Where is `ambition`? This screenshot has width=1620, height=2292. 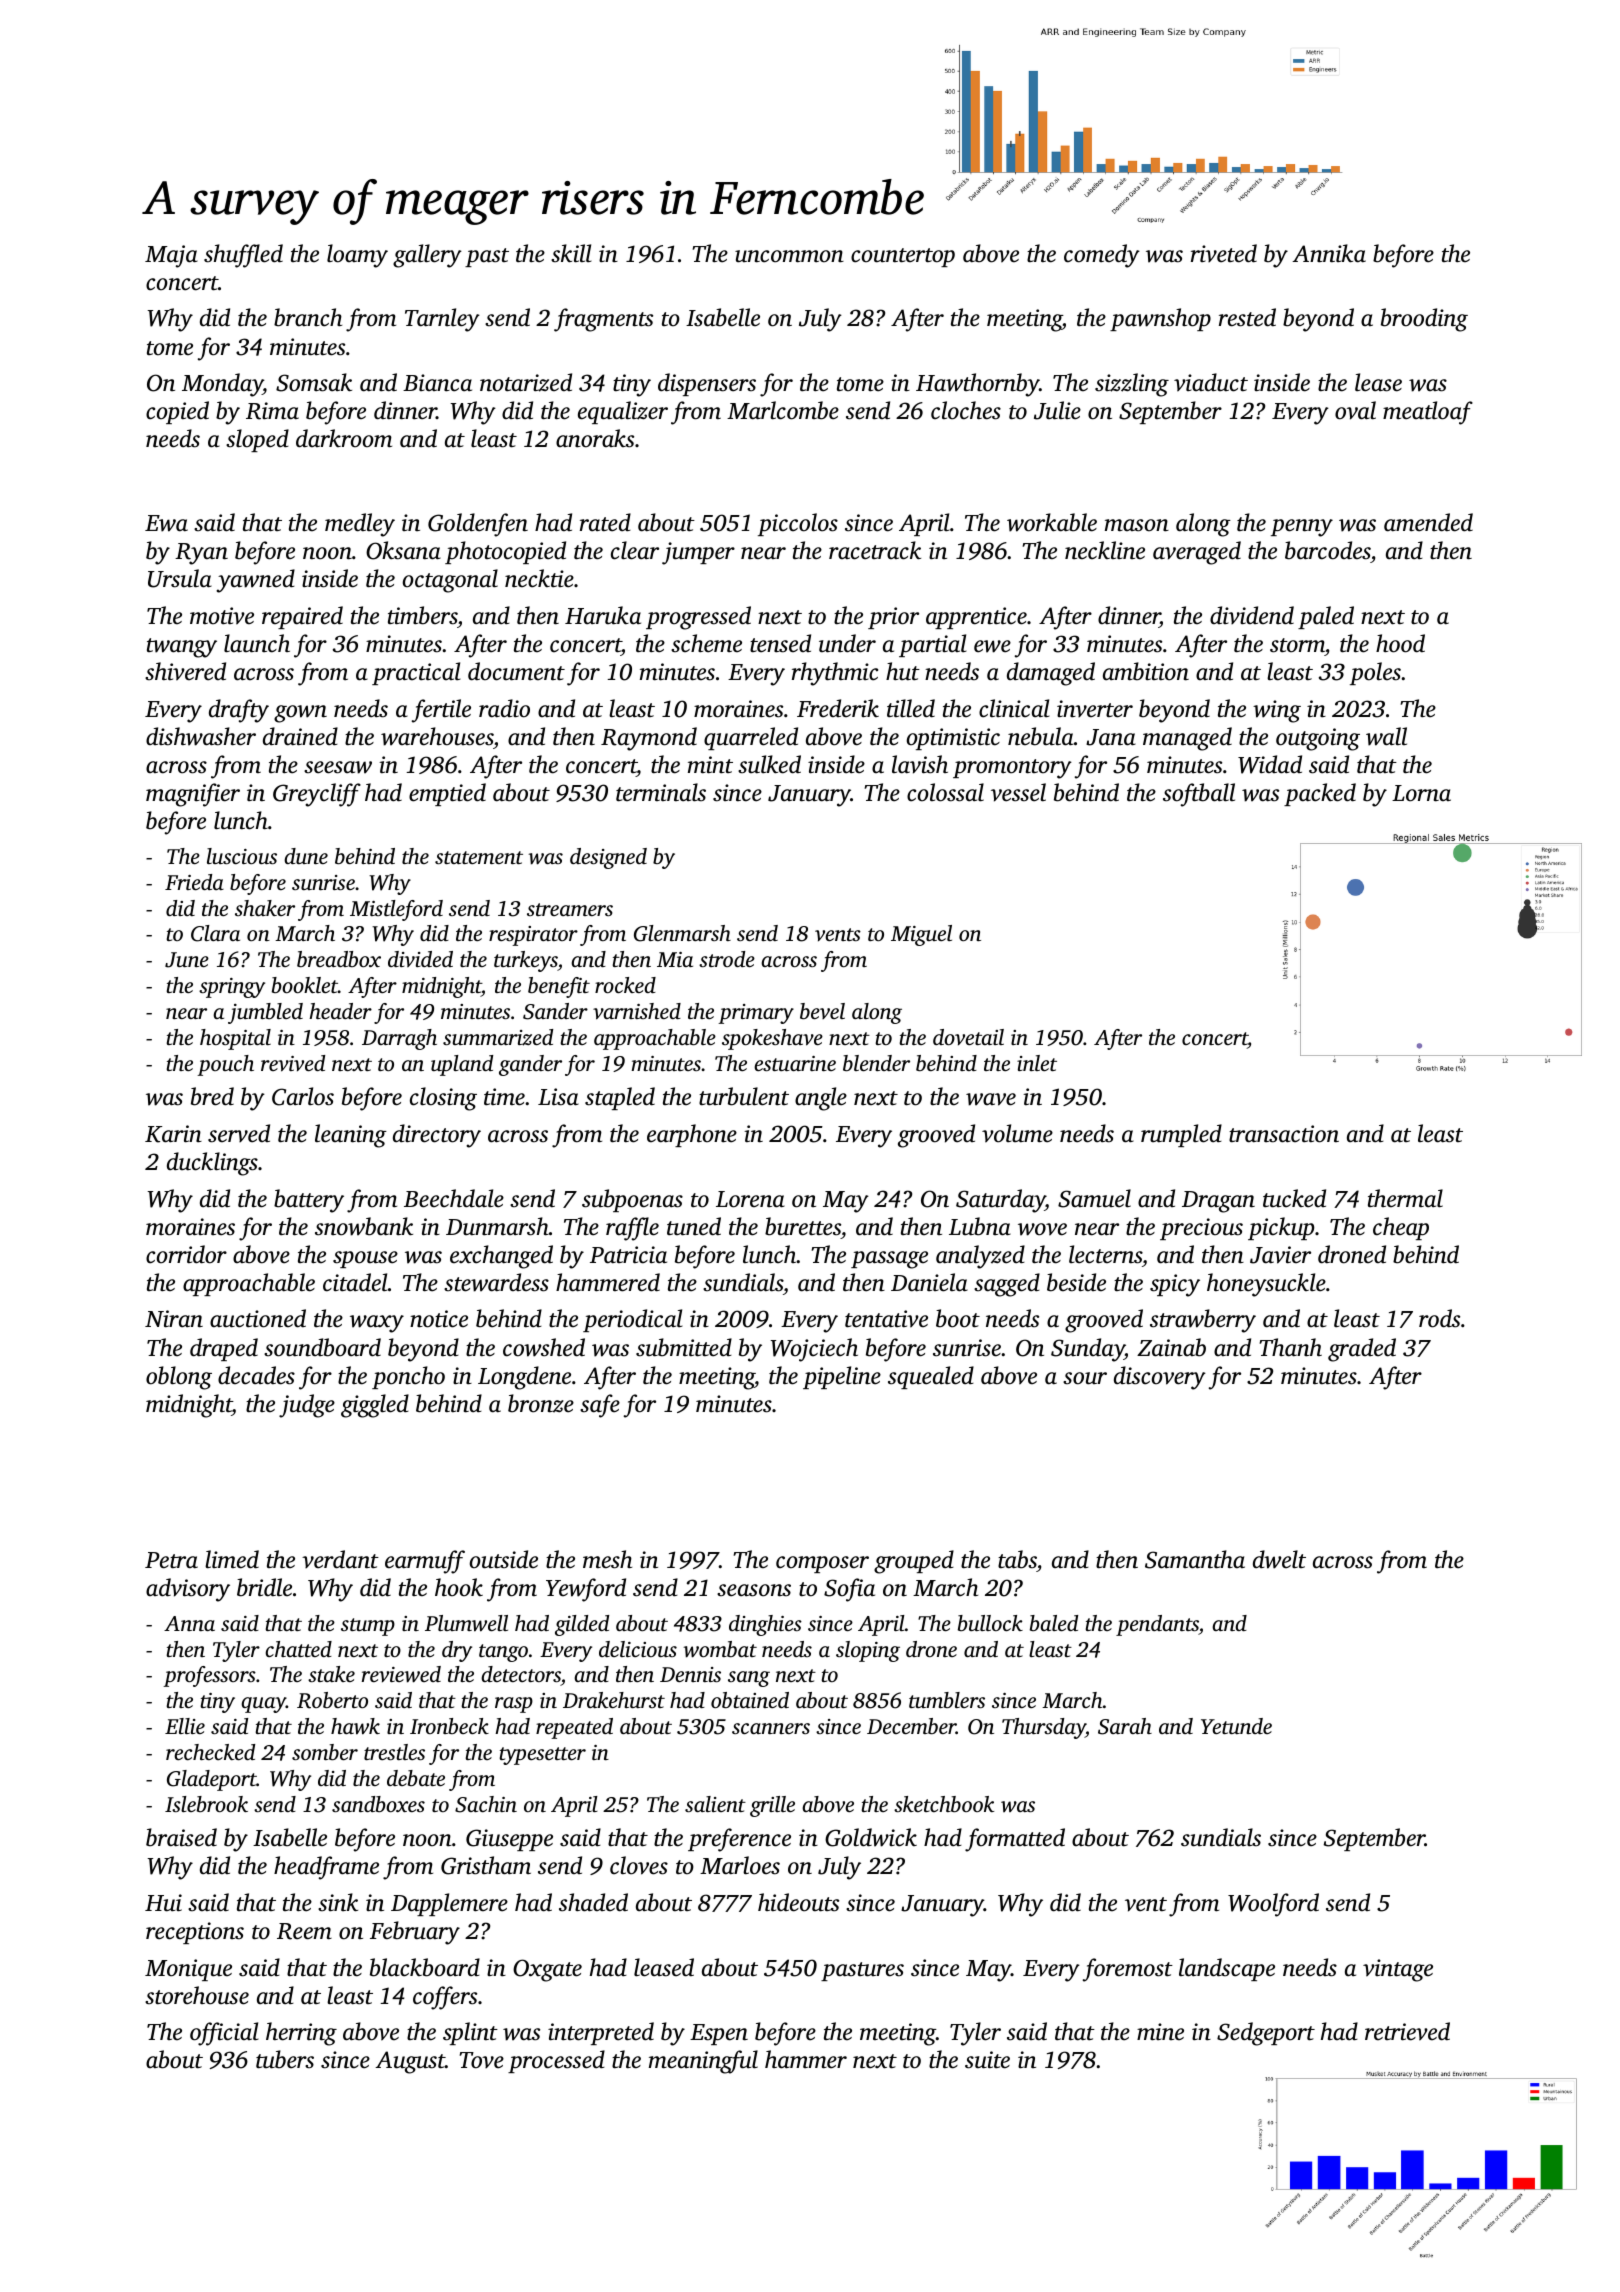 ambition is located at coordinates (1146, 671).
